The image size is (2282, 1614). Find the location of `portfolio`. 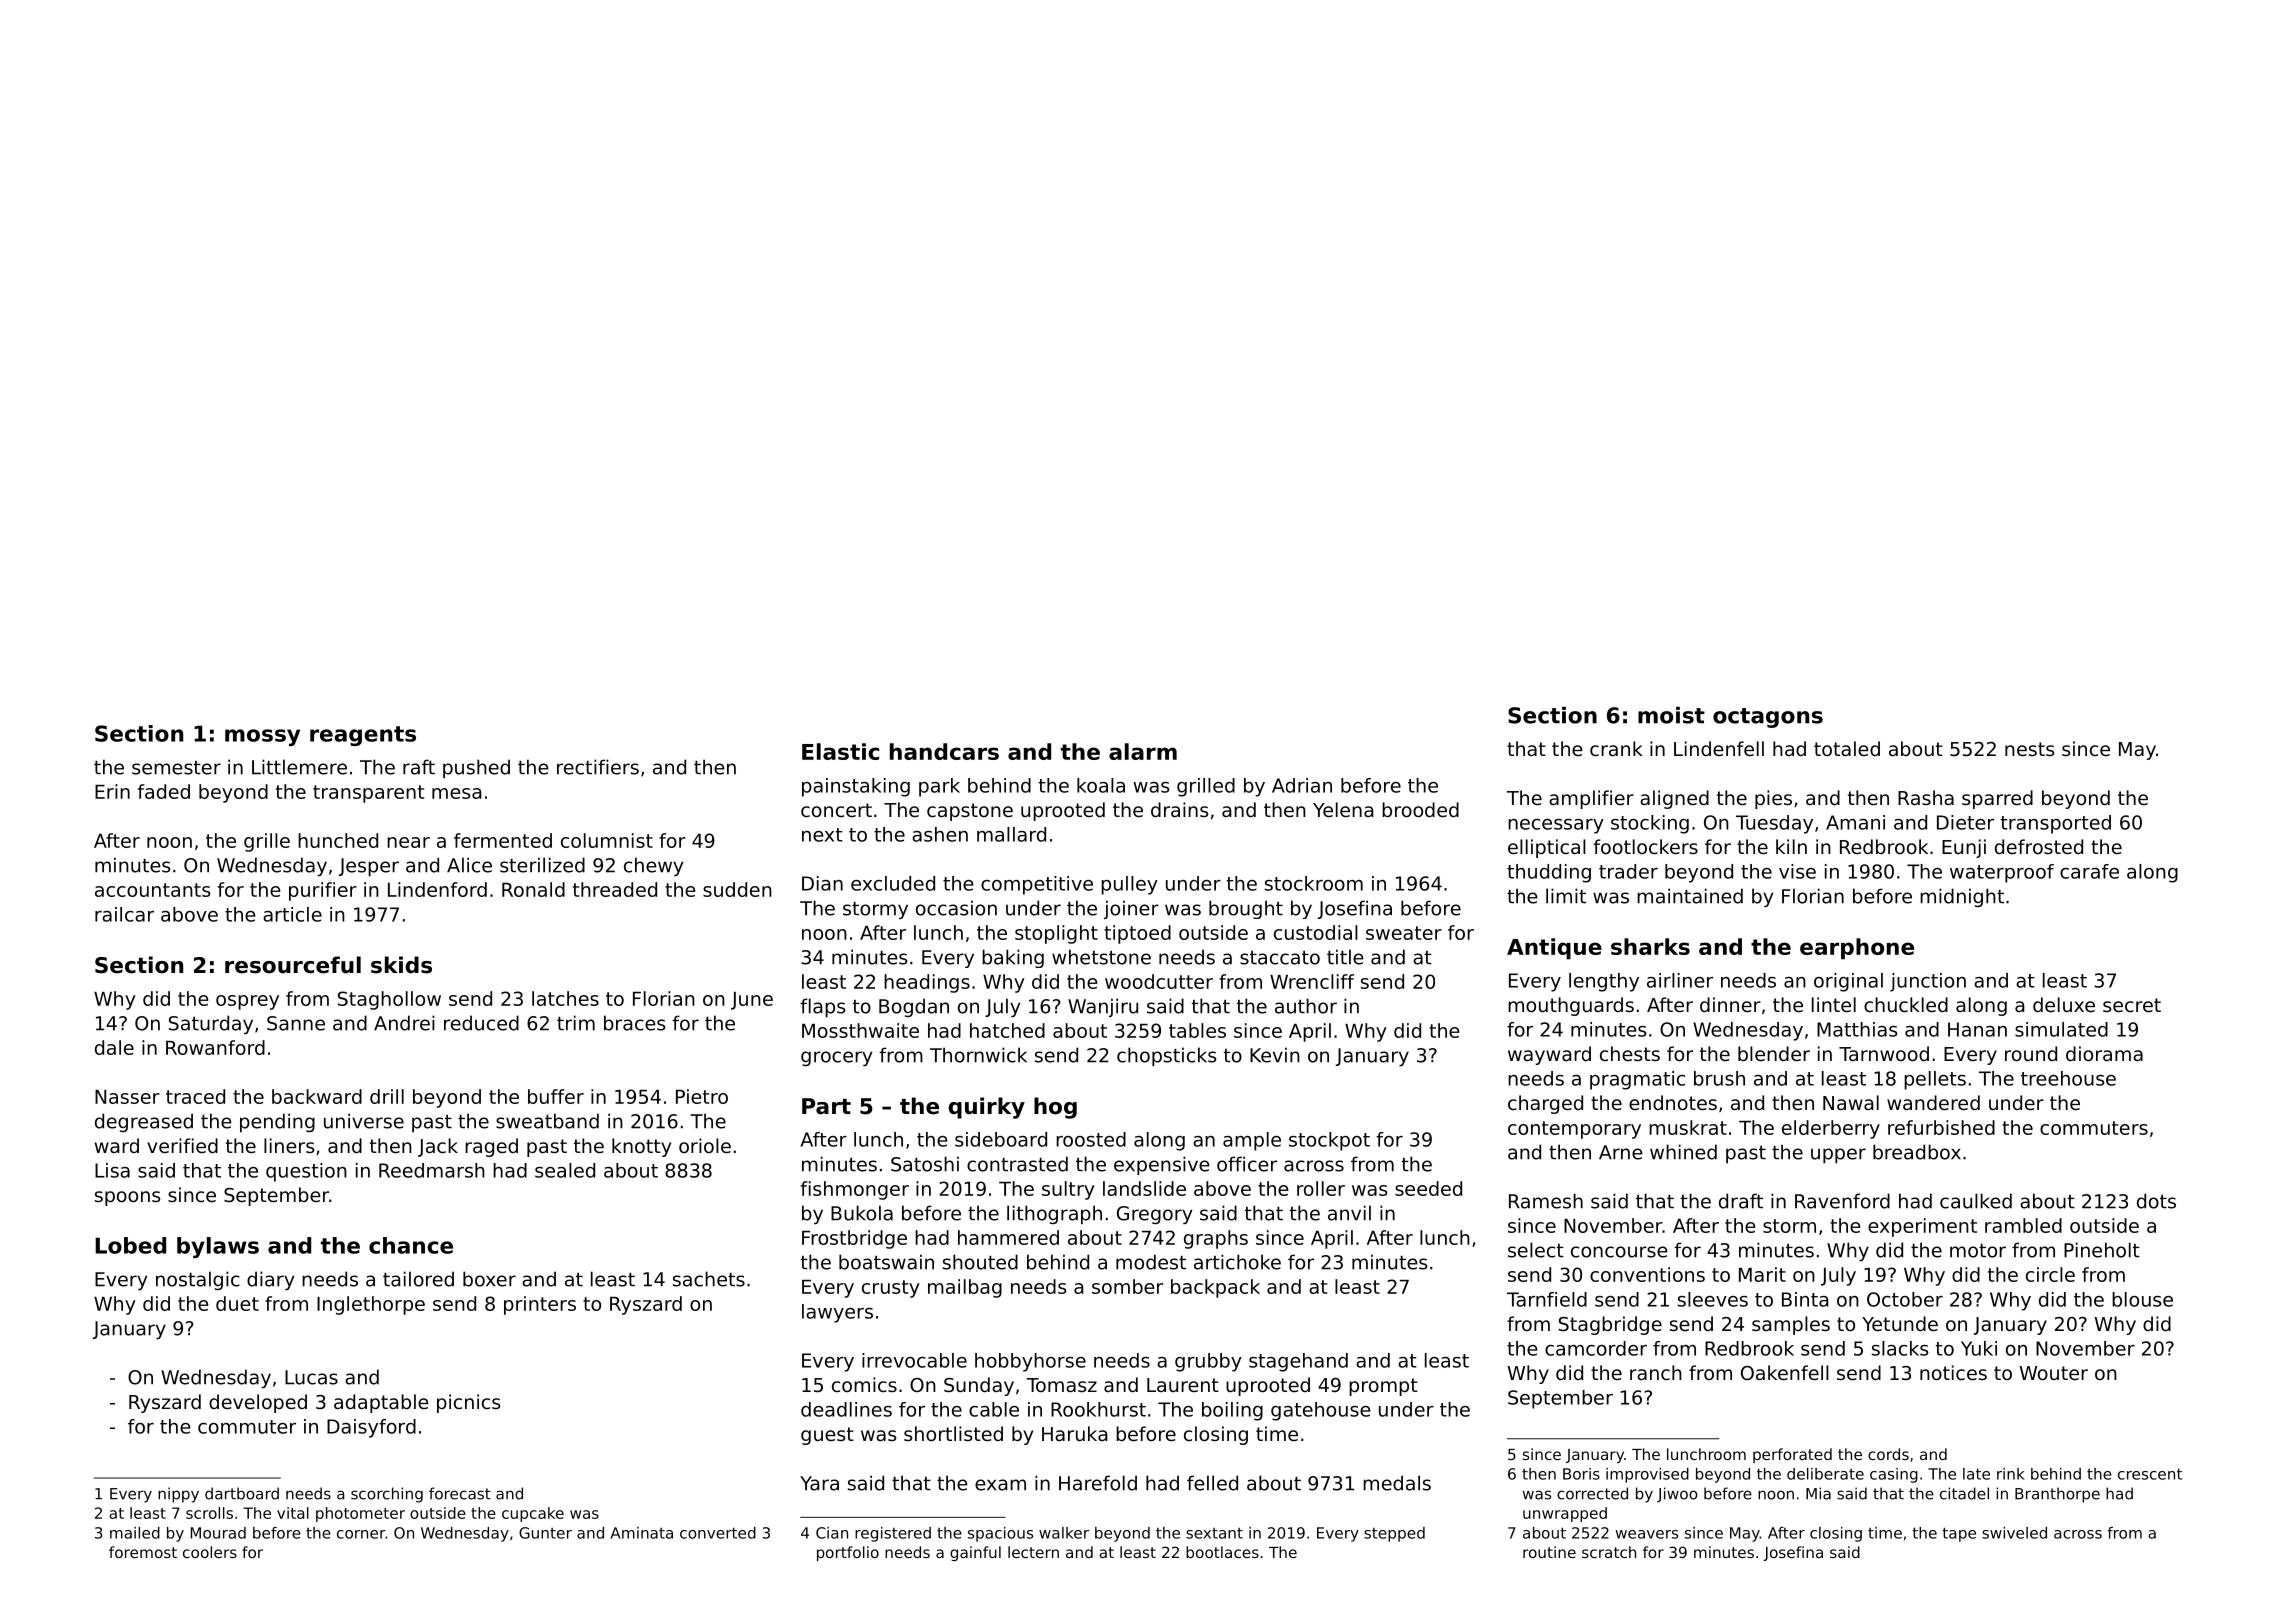

portfolio is located at coordinates (848, 1553).
